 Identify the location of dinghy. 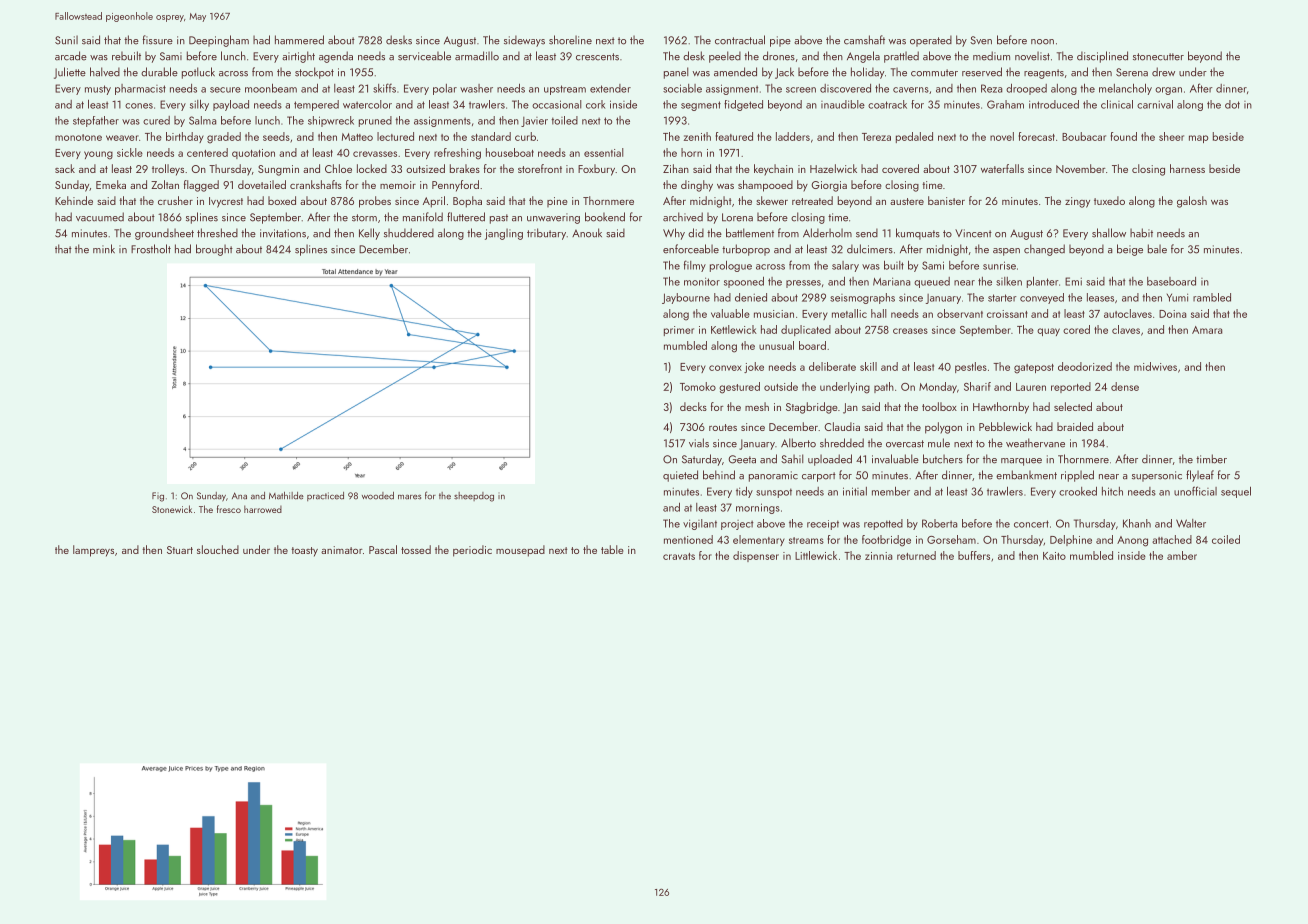
(697, 186).
